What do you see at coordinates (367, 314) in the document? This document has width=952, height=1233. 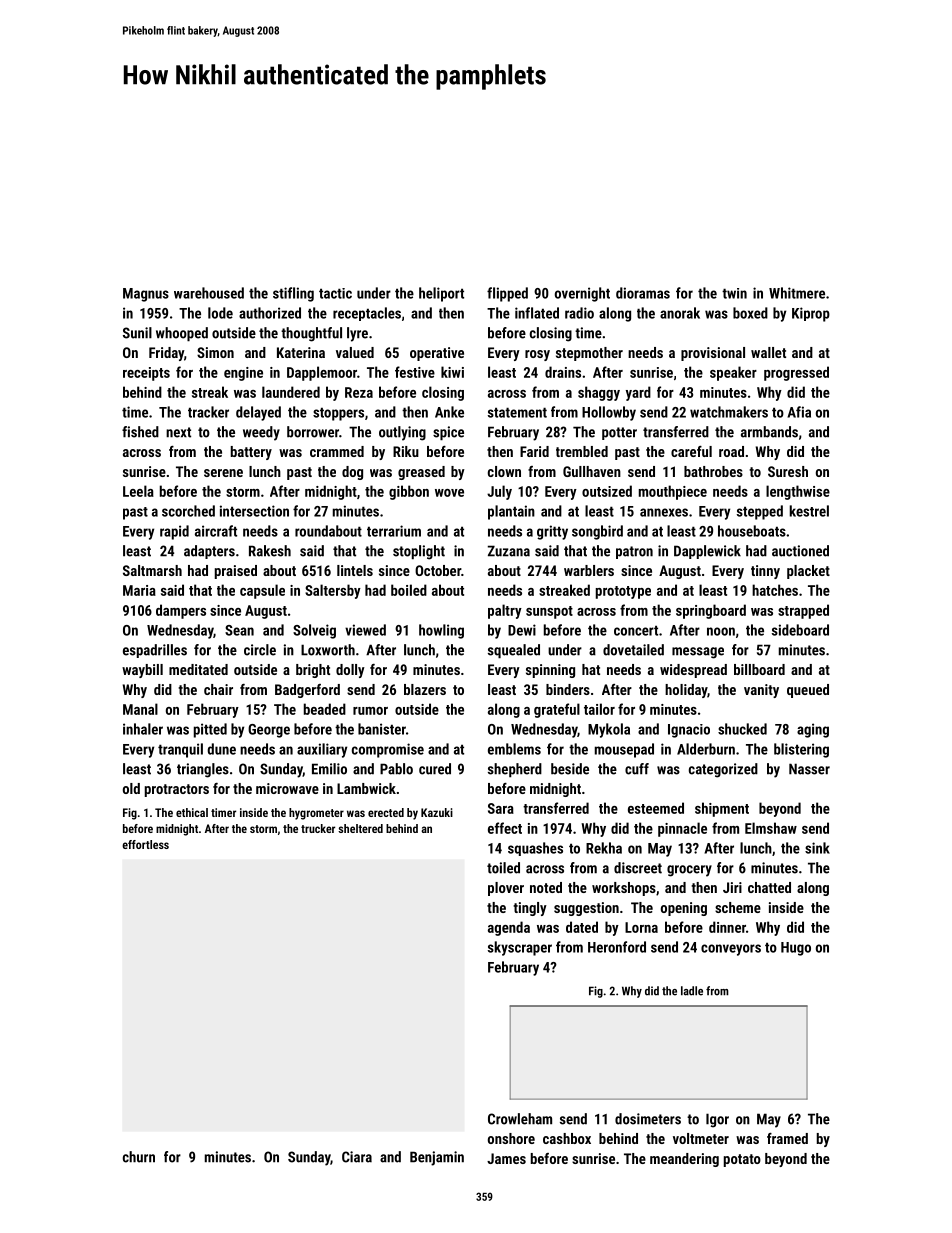 I see `receptacles` at bounding box center [367, 314].
